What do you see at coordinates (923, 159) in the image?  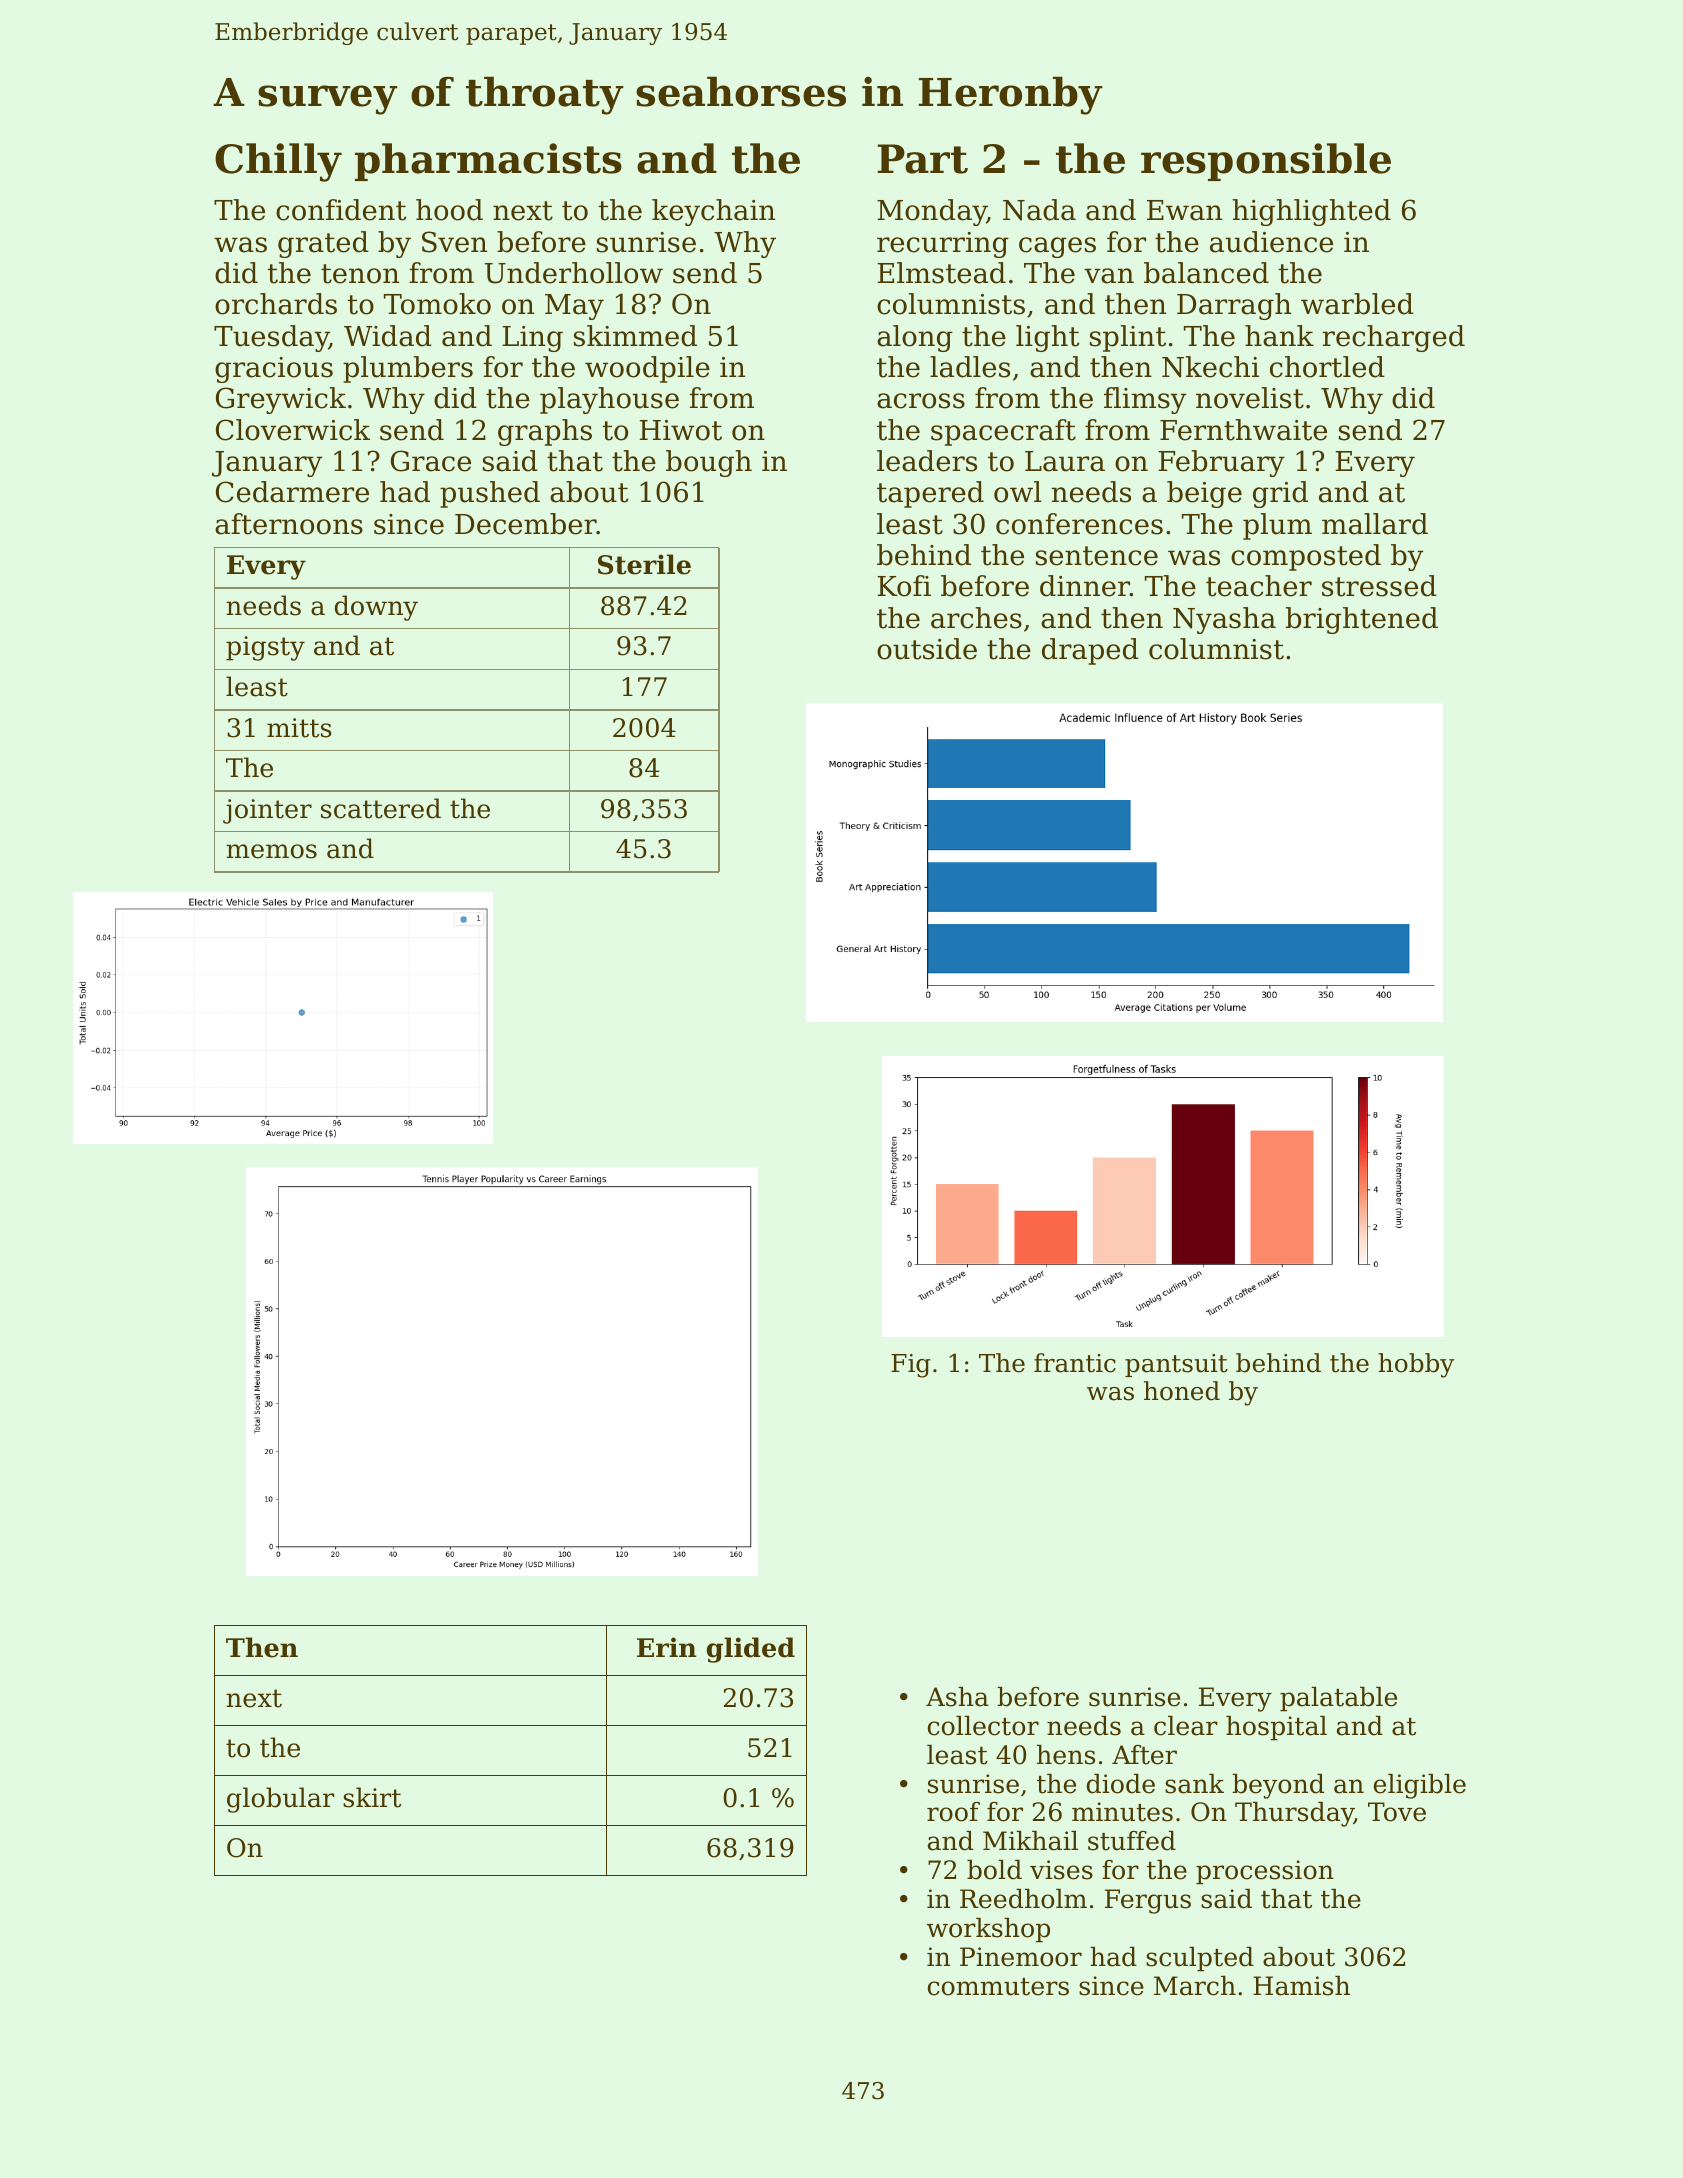 I see `Part` at bounding box center [923, 159].
